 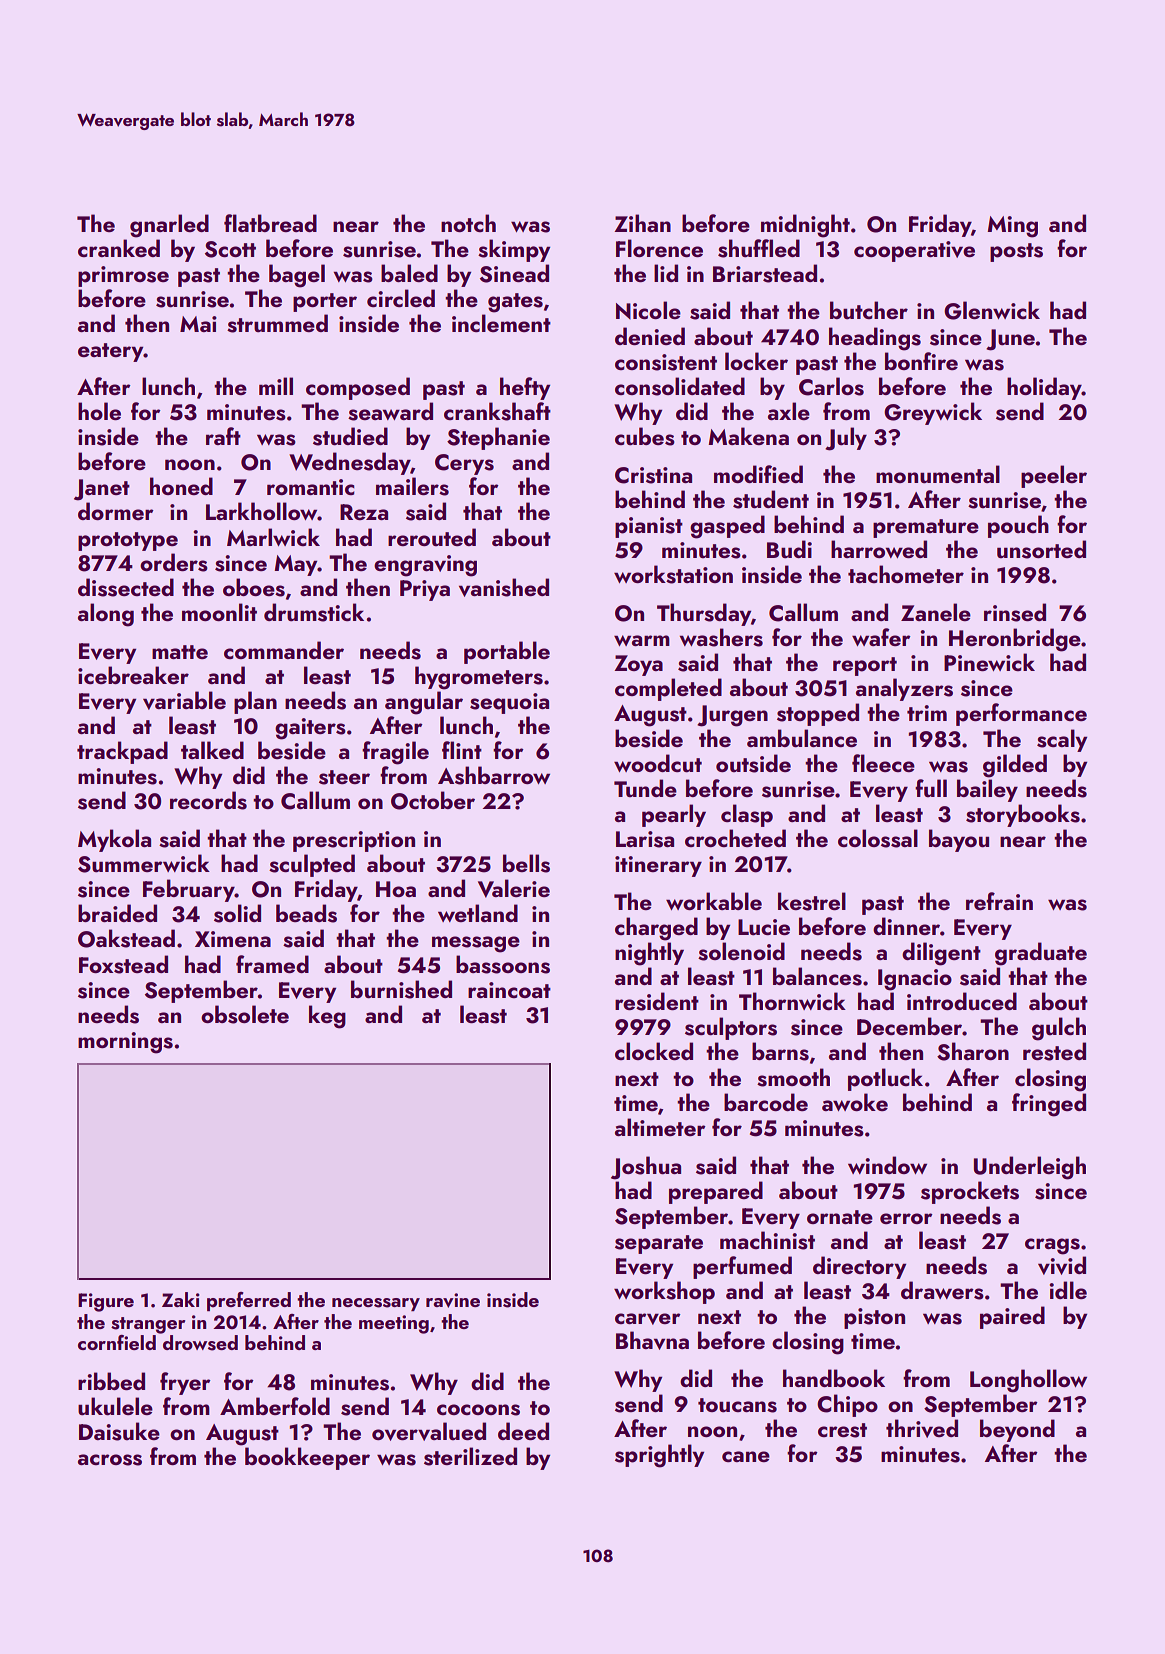 What do you see at coordinates (514, 250) in the screenshot?
I see `skimpy` at bounding box center [514, 250].
